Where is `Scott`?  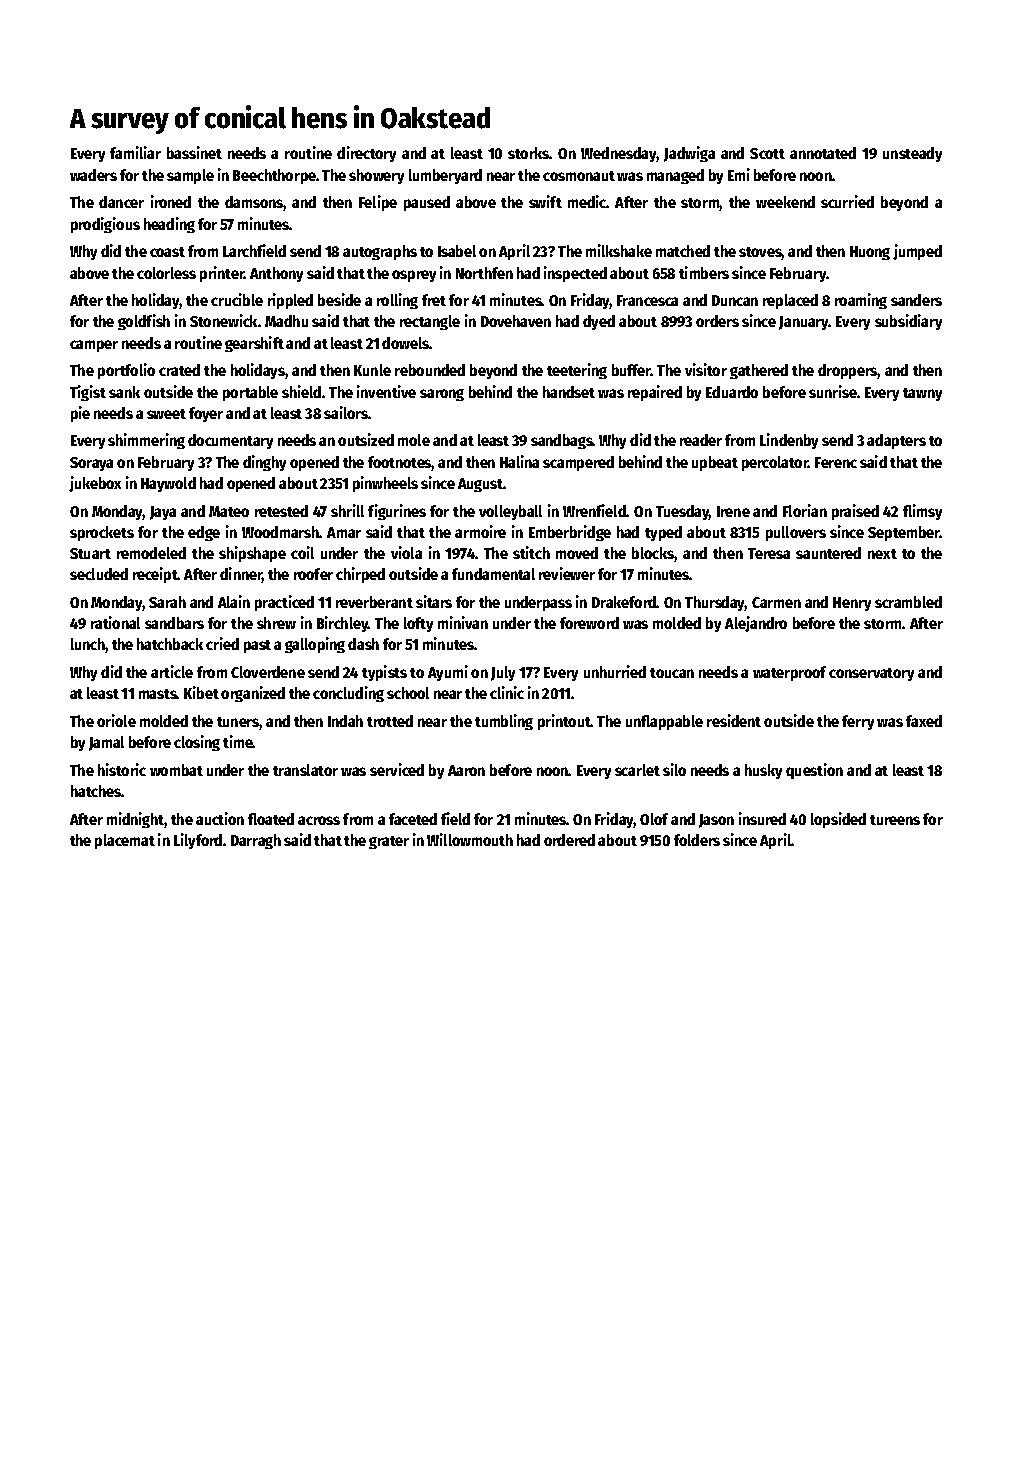
Scott is located at coordinates (767, 153).
